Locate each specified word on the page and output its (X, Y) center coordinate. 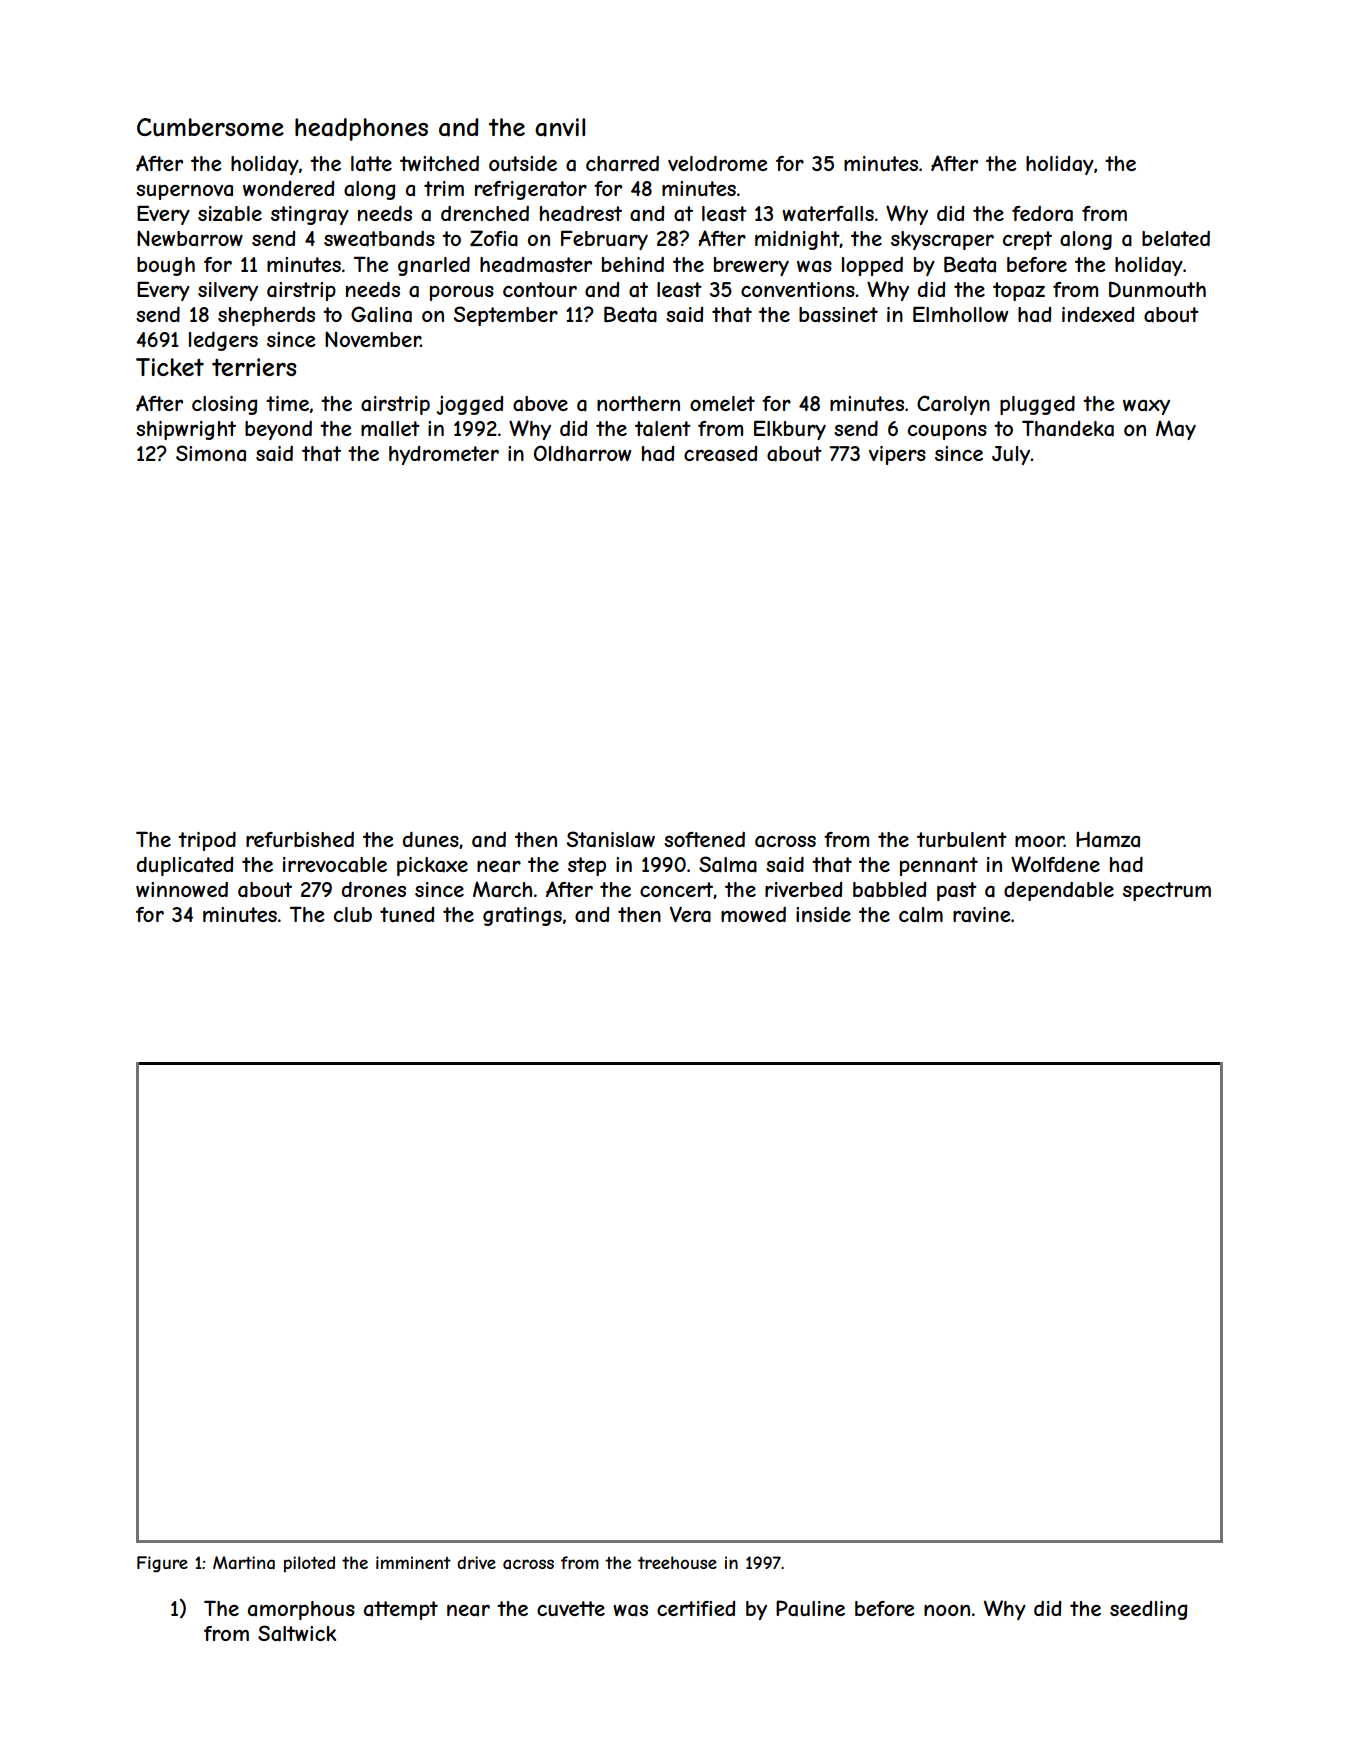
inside (823, 914)
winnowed (182, 889)
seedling (1148, 1610)
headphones (361, 129)
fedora (1042, 214)
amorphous (301, 1610)
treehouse (677, 1562)
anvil (560, 127)
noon (947, 1610)
